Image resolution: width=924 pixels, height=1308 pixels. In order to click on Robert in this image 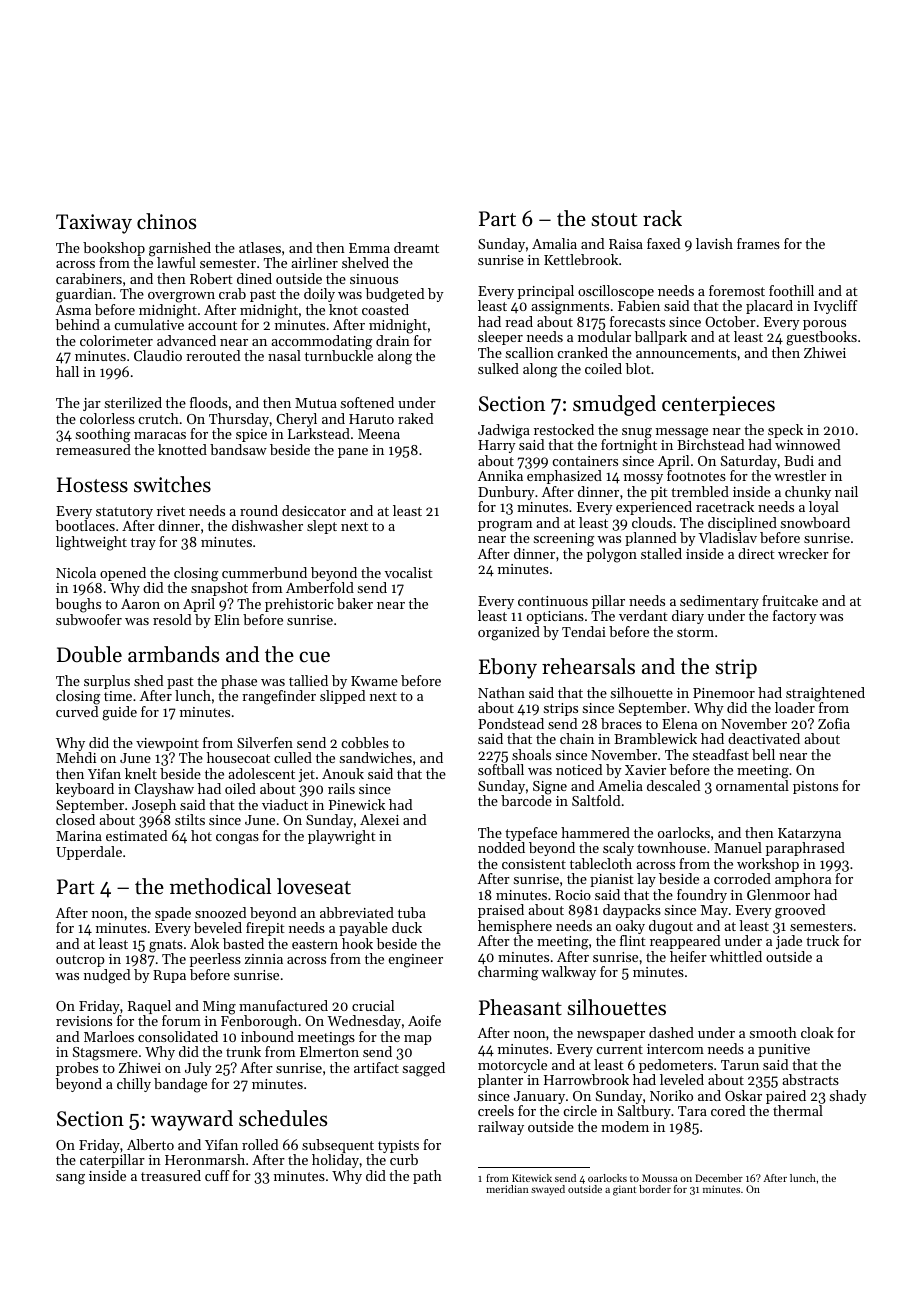, I will do `click(211, 278)`.
